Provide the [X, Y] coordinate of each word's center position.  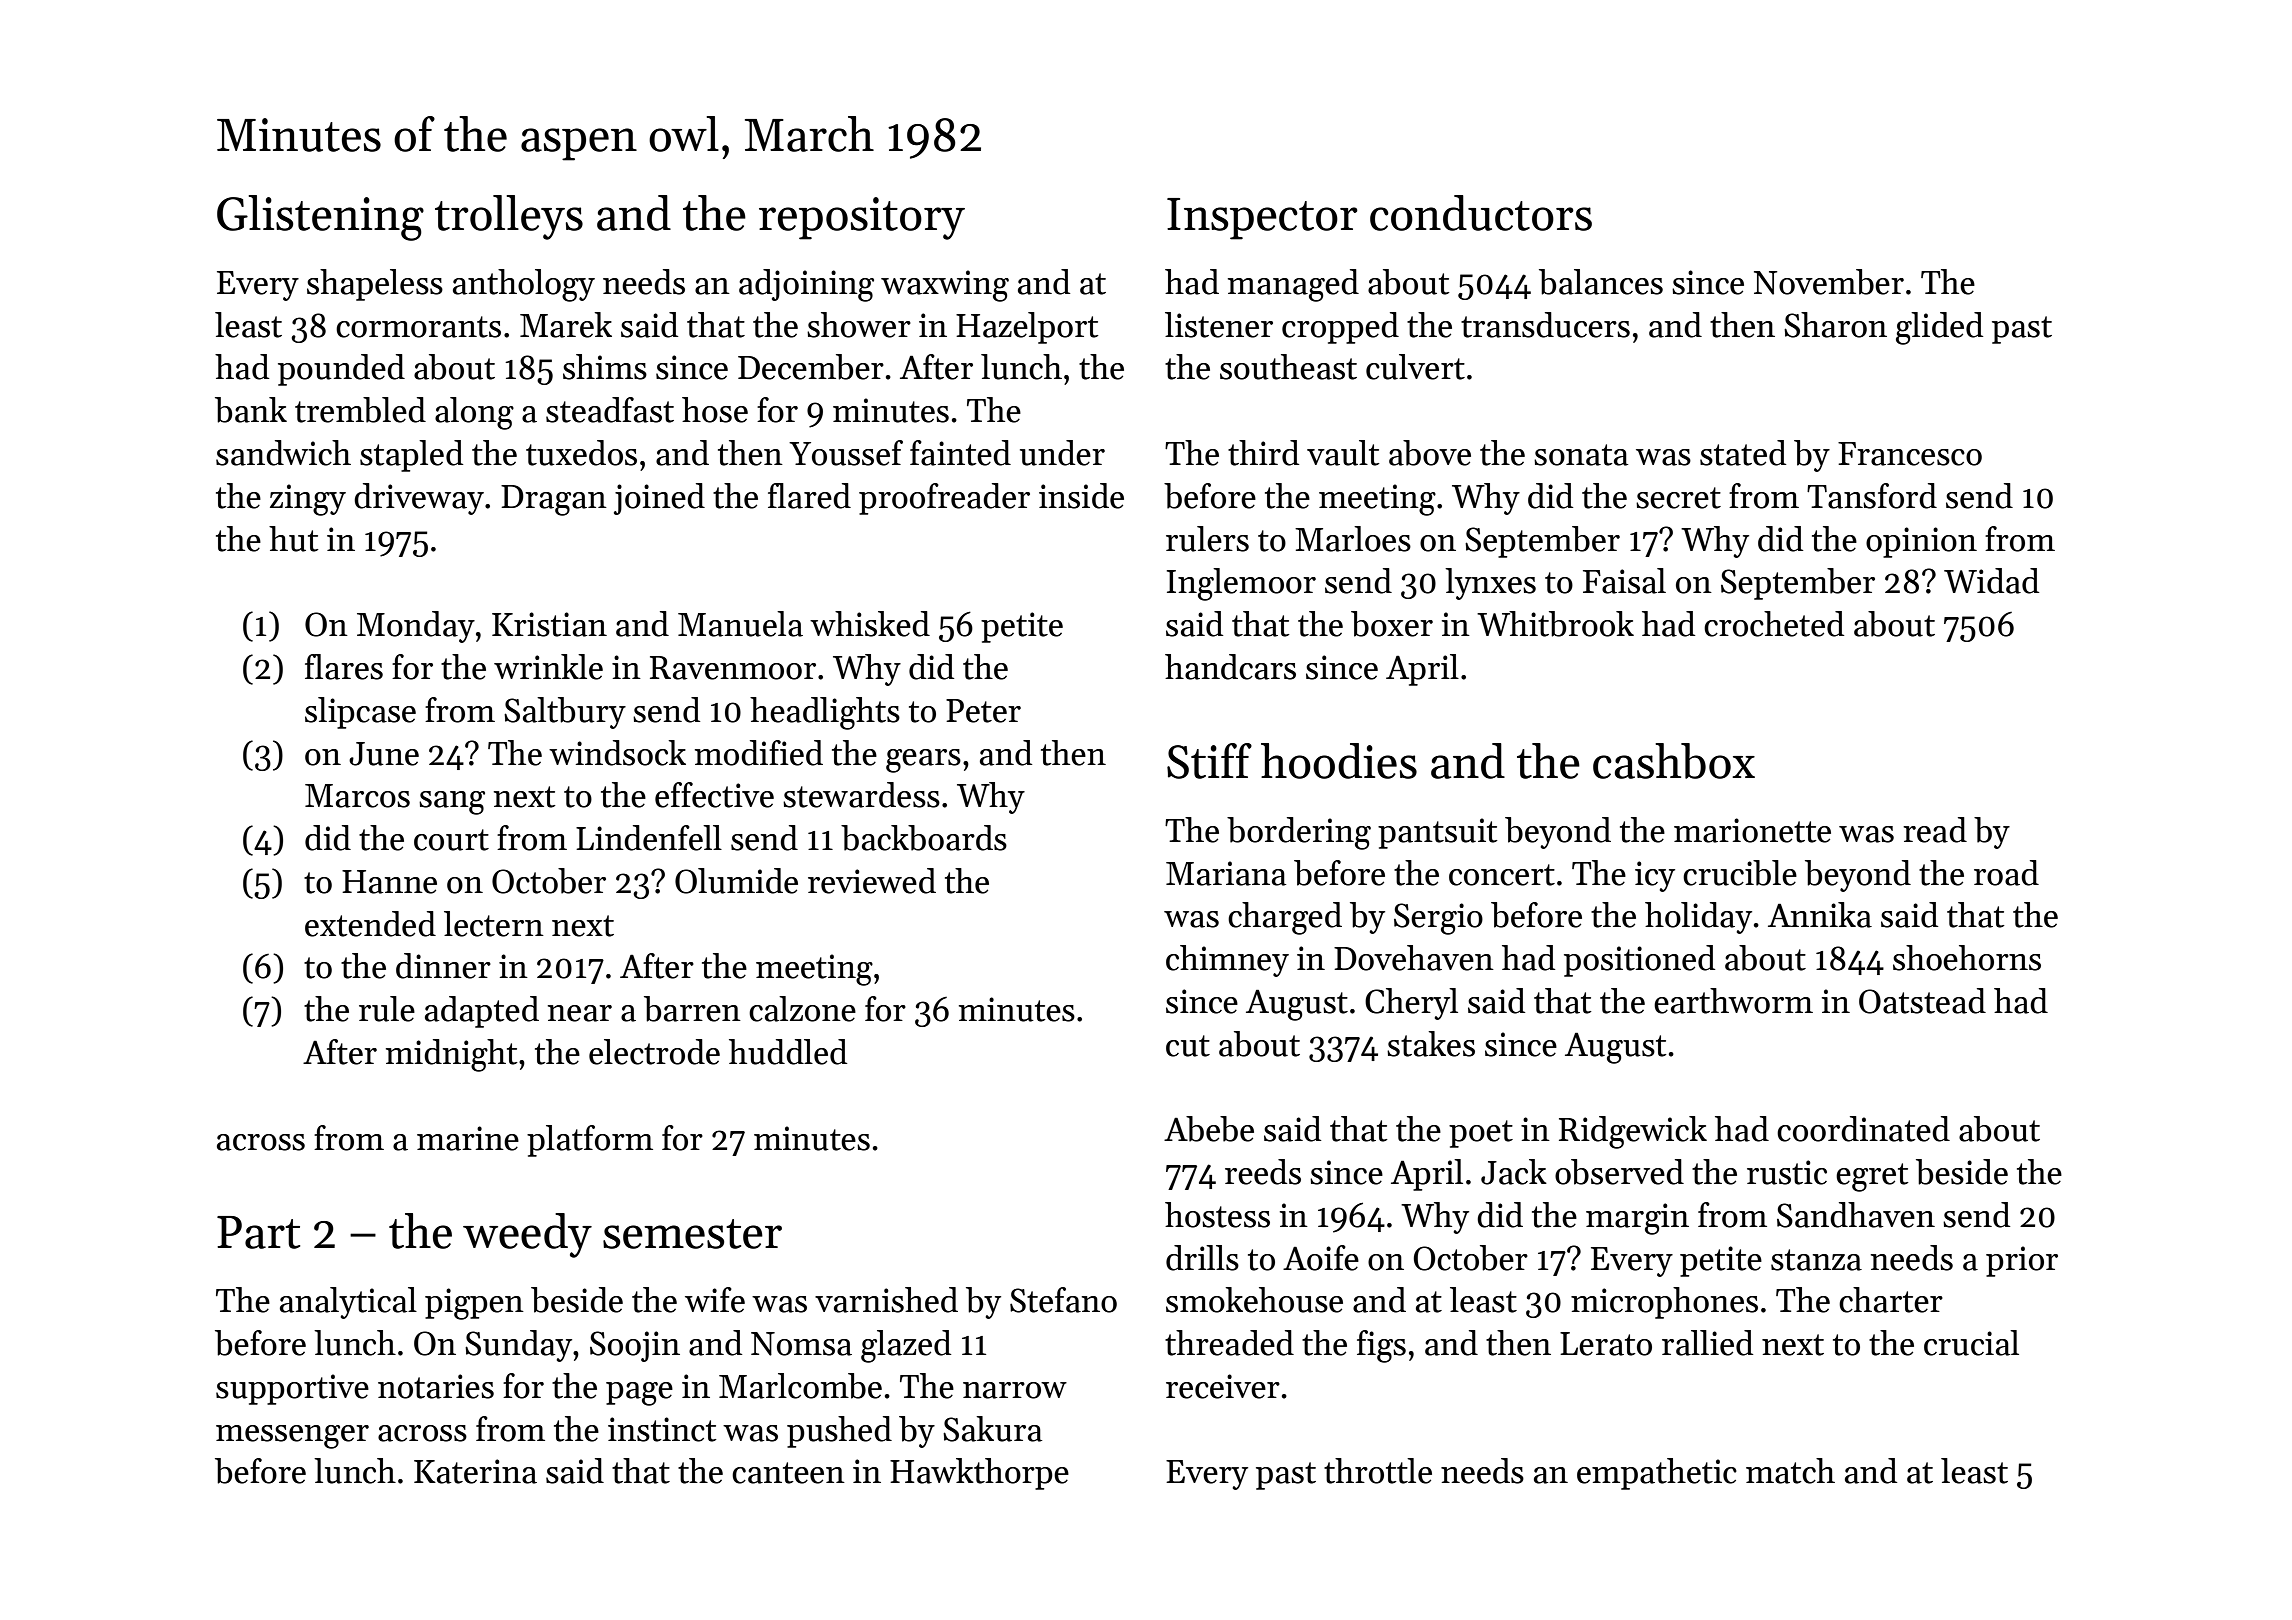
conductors [1481, 213]
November [1829, 282]
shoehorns [1967, 958]
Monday [416, 627]
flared [809, 496]
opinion [1921, 542]
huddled [788, 1052]
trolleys [509, 217]
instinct [662, 1429]
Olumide [736, 881]
